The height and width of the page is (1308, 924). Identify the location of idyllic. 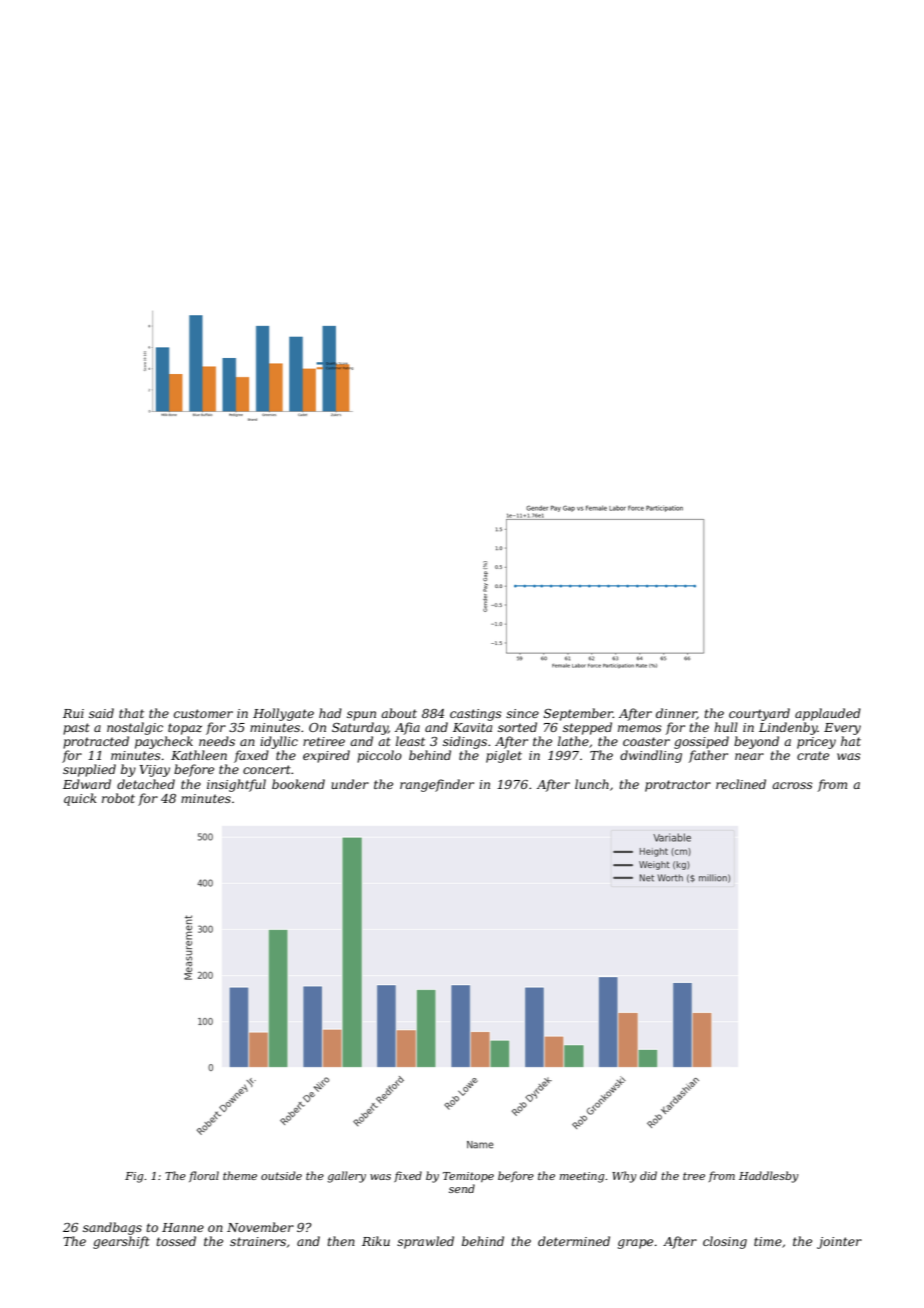
(279, 742).
